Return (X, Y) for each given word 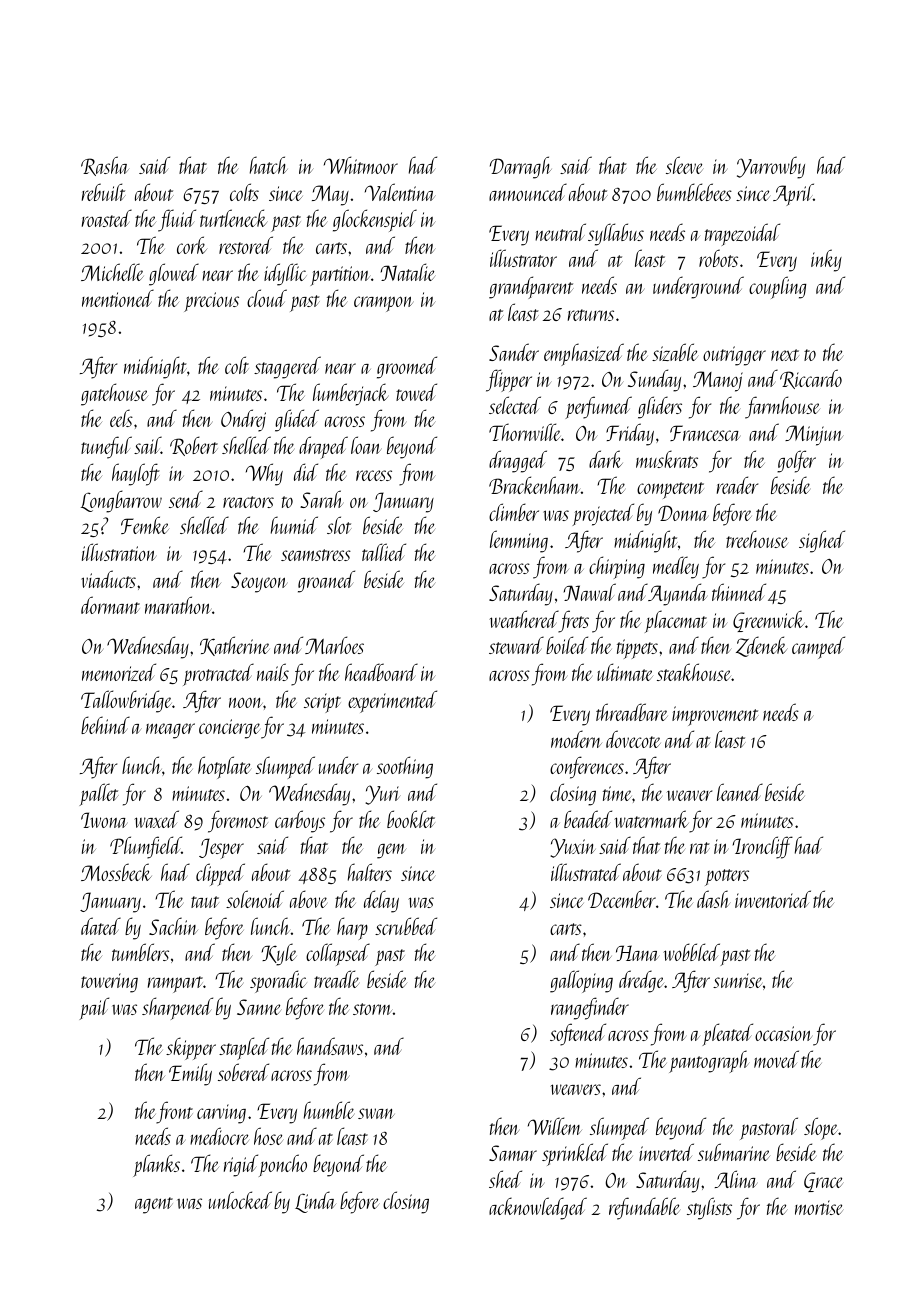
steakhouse (694, 672)
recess (374, 475)
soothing (405, 767)
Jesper (221, 848)
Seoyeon (259, 582)
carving (221, 1114)
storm (372, 1009)
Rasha (105, 166)
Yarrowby (771, 167)
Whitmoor (361, 165)
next (785, 355)
